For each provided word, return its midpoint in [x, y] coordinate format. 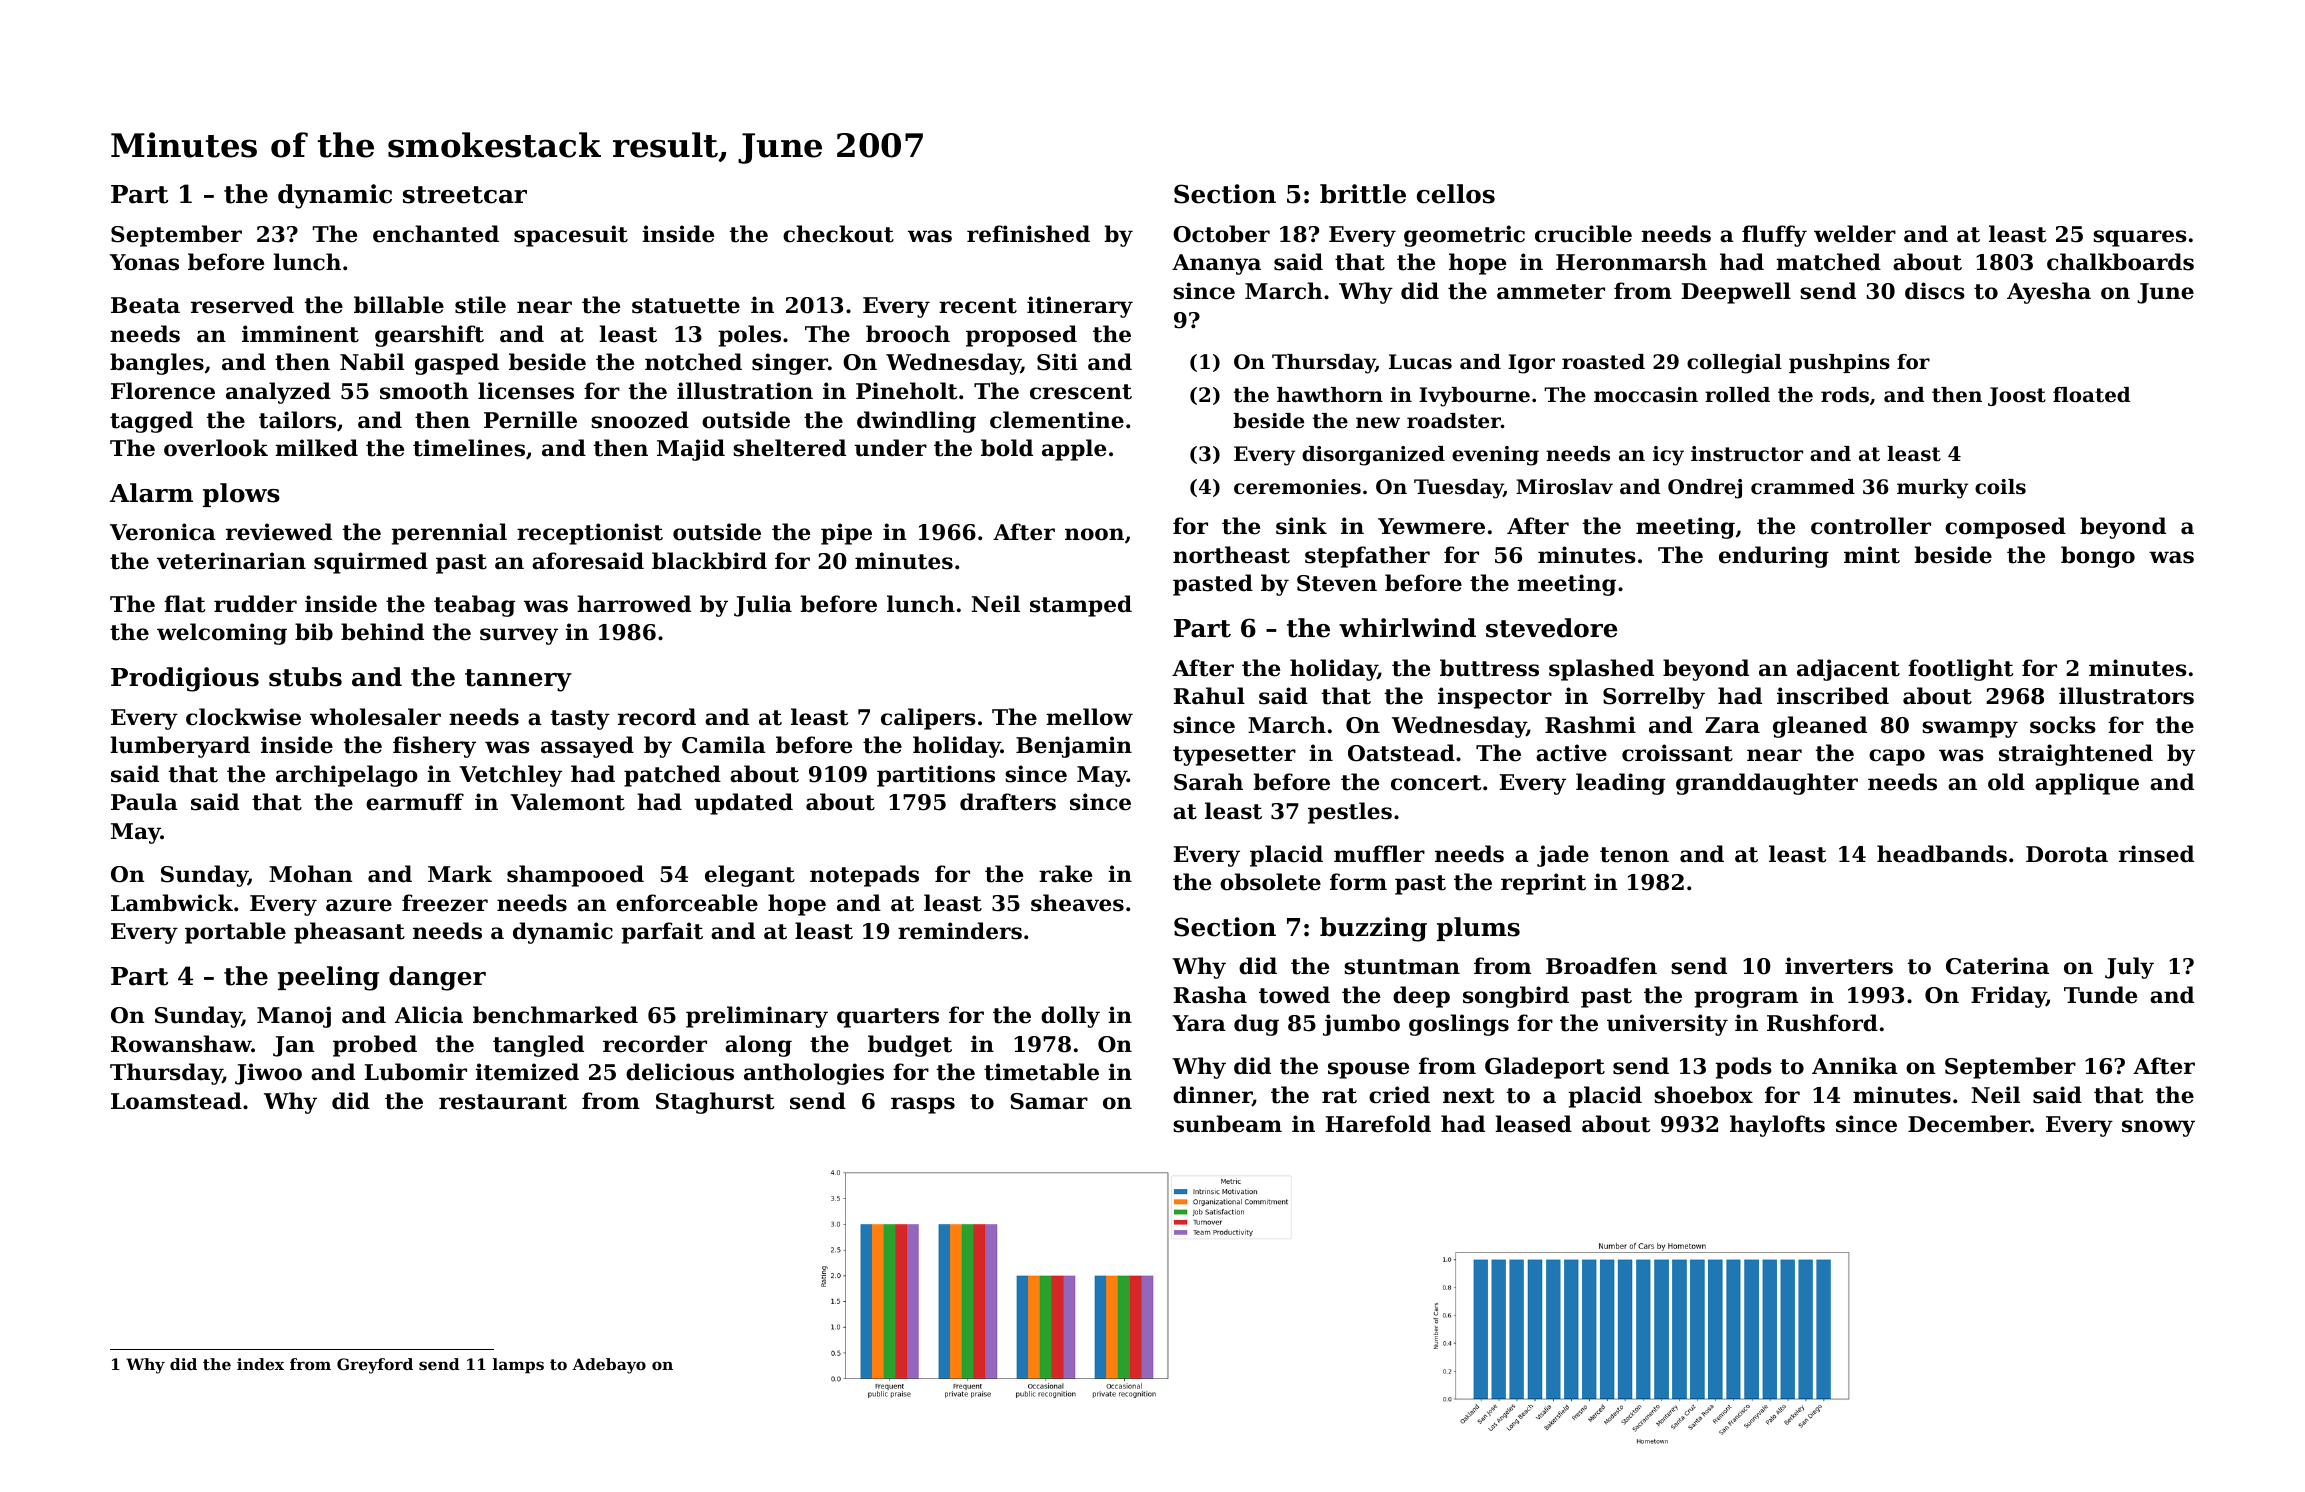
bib [314, 632]
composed [2005, 528]
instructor [1747, 454]
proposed [1021, 336]
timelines [469, 448]
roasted [1603, 362]
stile [480, 305]
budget [910, 1046]
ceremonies [1297, 487]
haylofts [1777, 1126]
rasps [923, 1105]
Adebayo [609, 1366]
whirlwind [1407, 628]
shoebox [1703, 1095]
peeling [328, 978]
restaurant [503, 1102]
